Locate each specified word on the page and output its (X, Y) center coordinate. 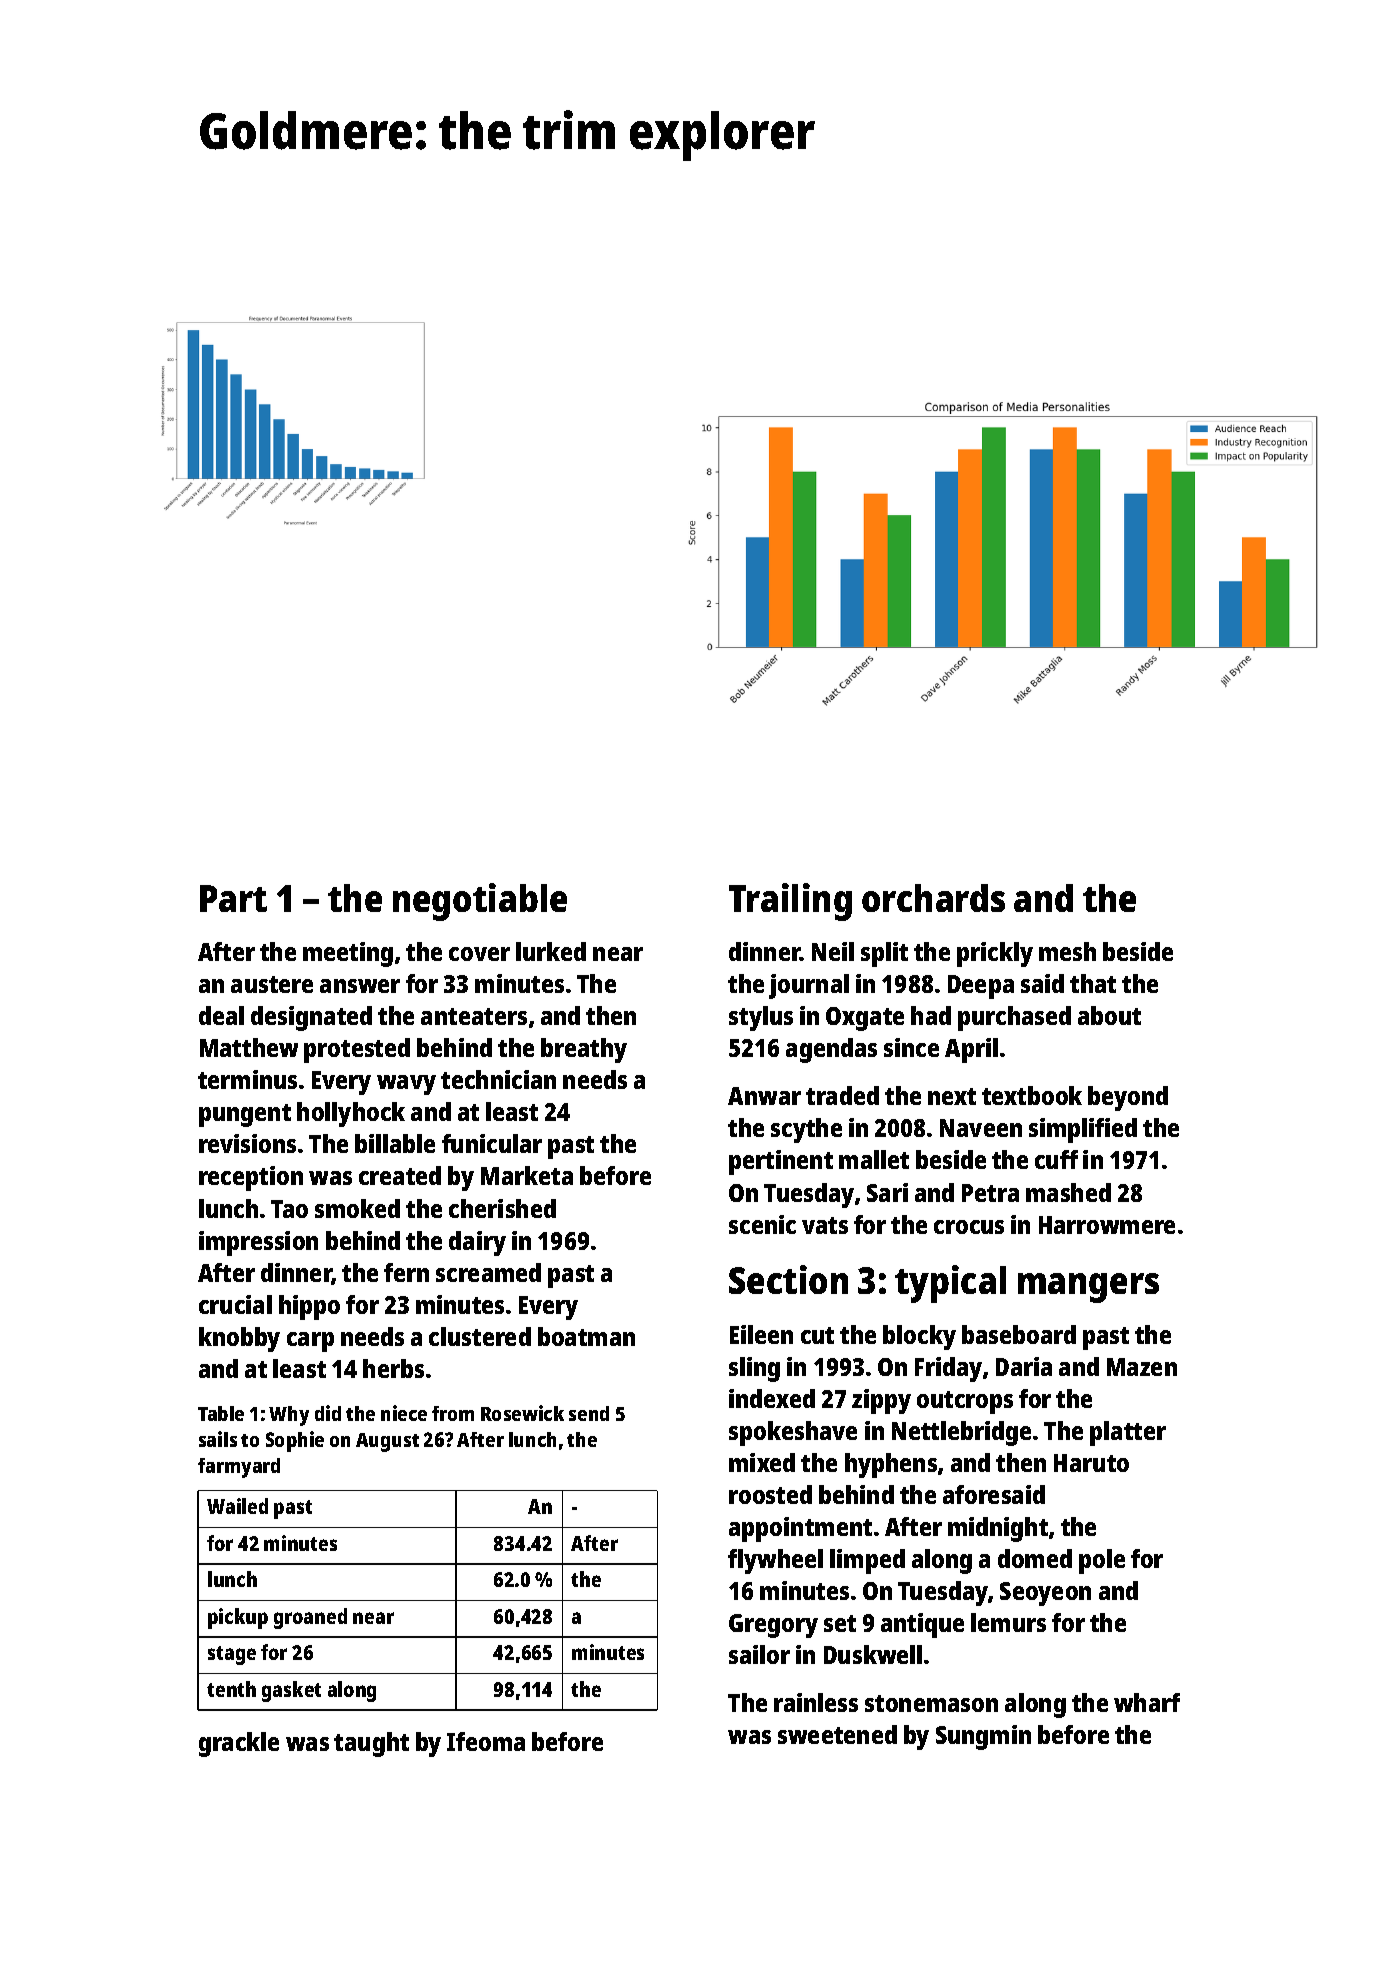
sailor (759, 1654)
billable (395, 1143)
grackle (239, 1744)
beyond (1128, 1098)
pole (1102, 1561)
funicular (492, 1143)
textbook (1032, 1095)
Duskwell (873, 1654)
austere (272, 984)
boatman (586, 1336)
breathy (584, 1050)
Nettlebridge (961, 1433)
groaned (310, 1618)
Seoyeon (1045, 1594)
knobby (239, 1339)
